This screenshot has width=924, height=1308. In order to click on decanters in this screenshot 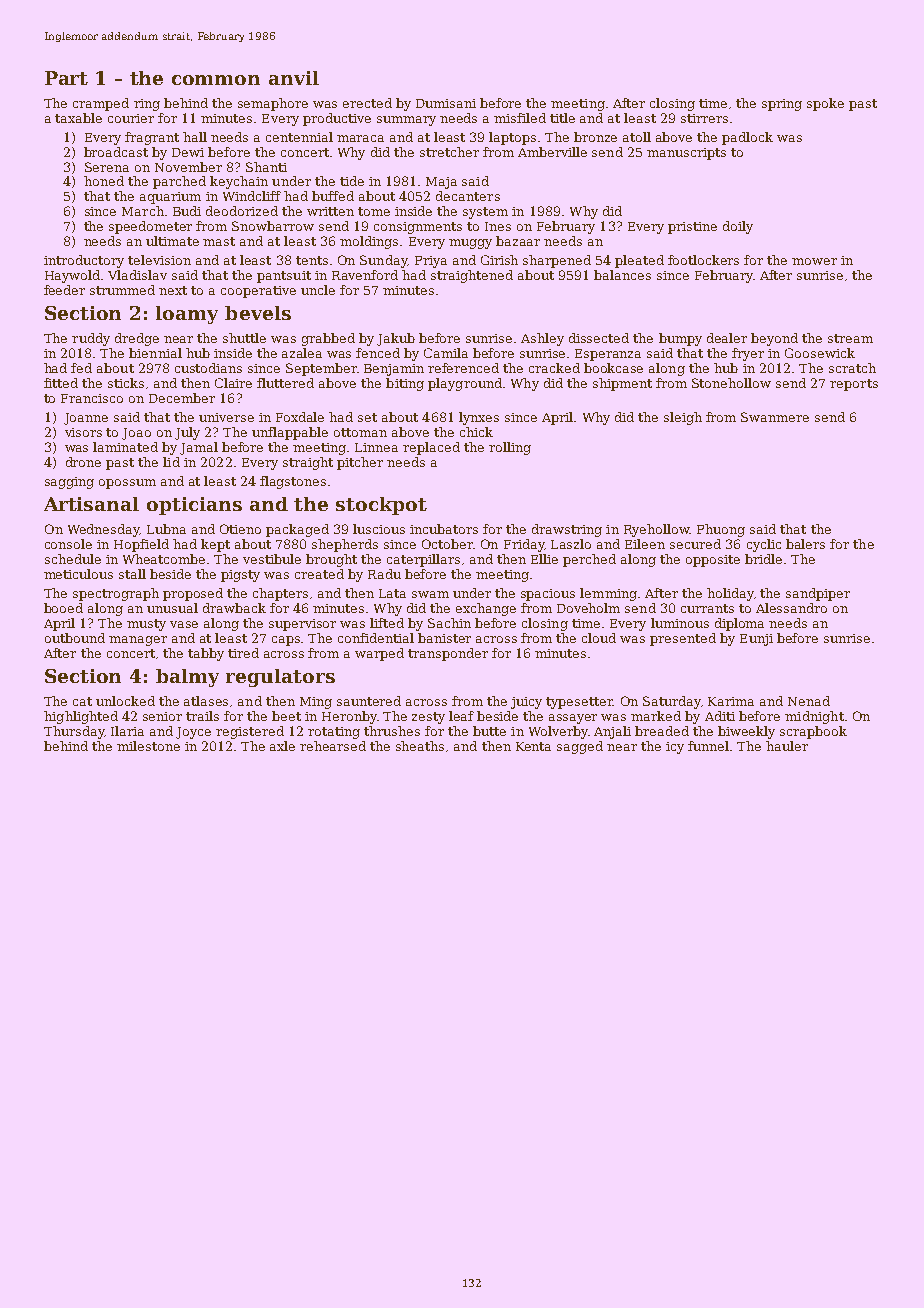, I will do `click(468, 196)`.
